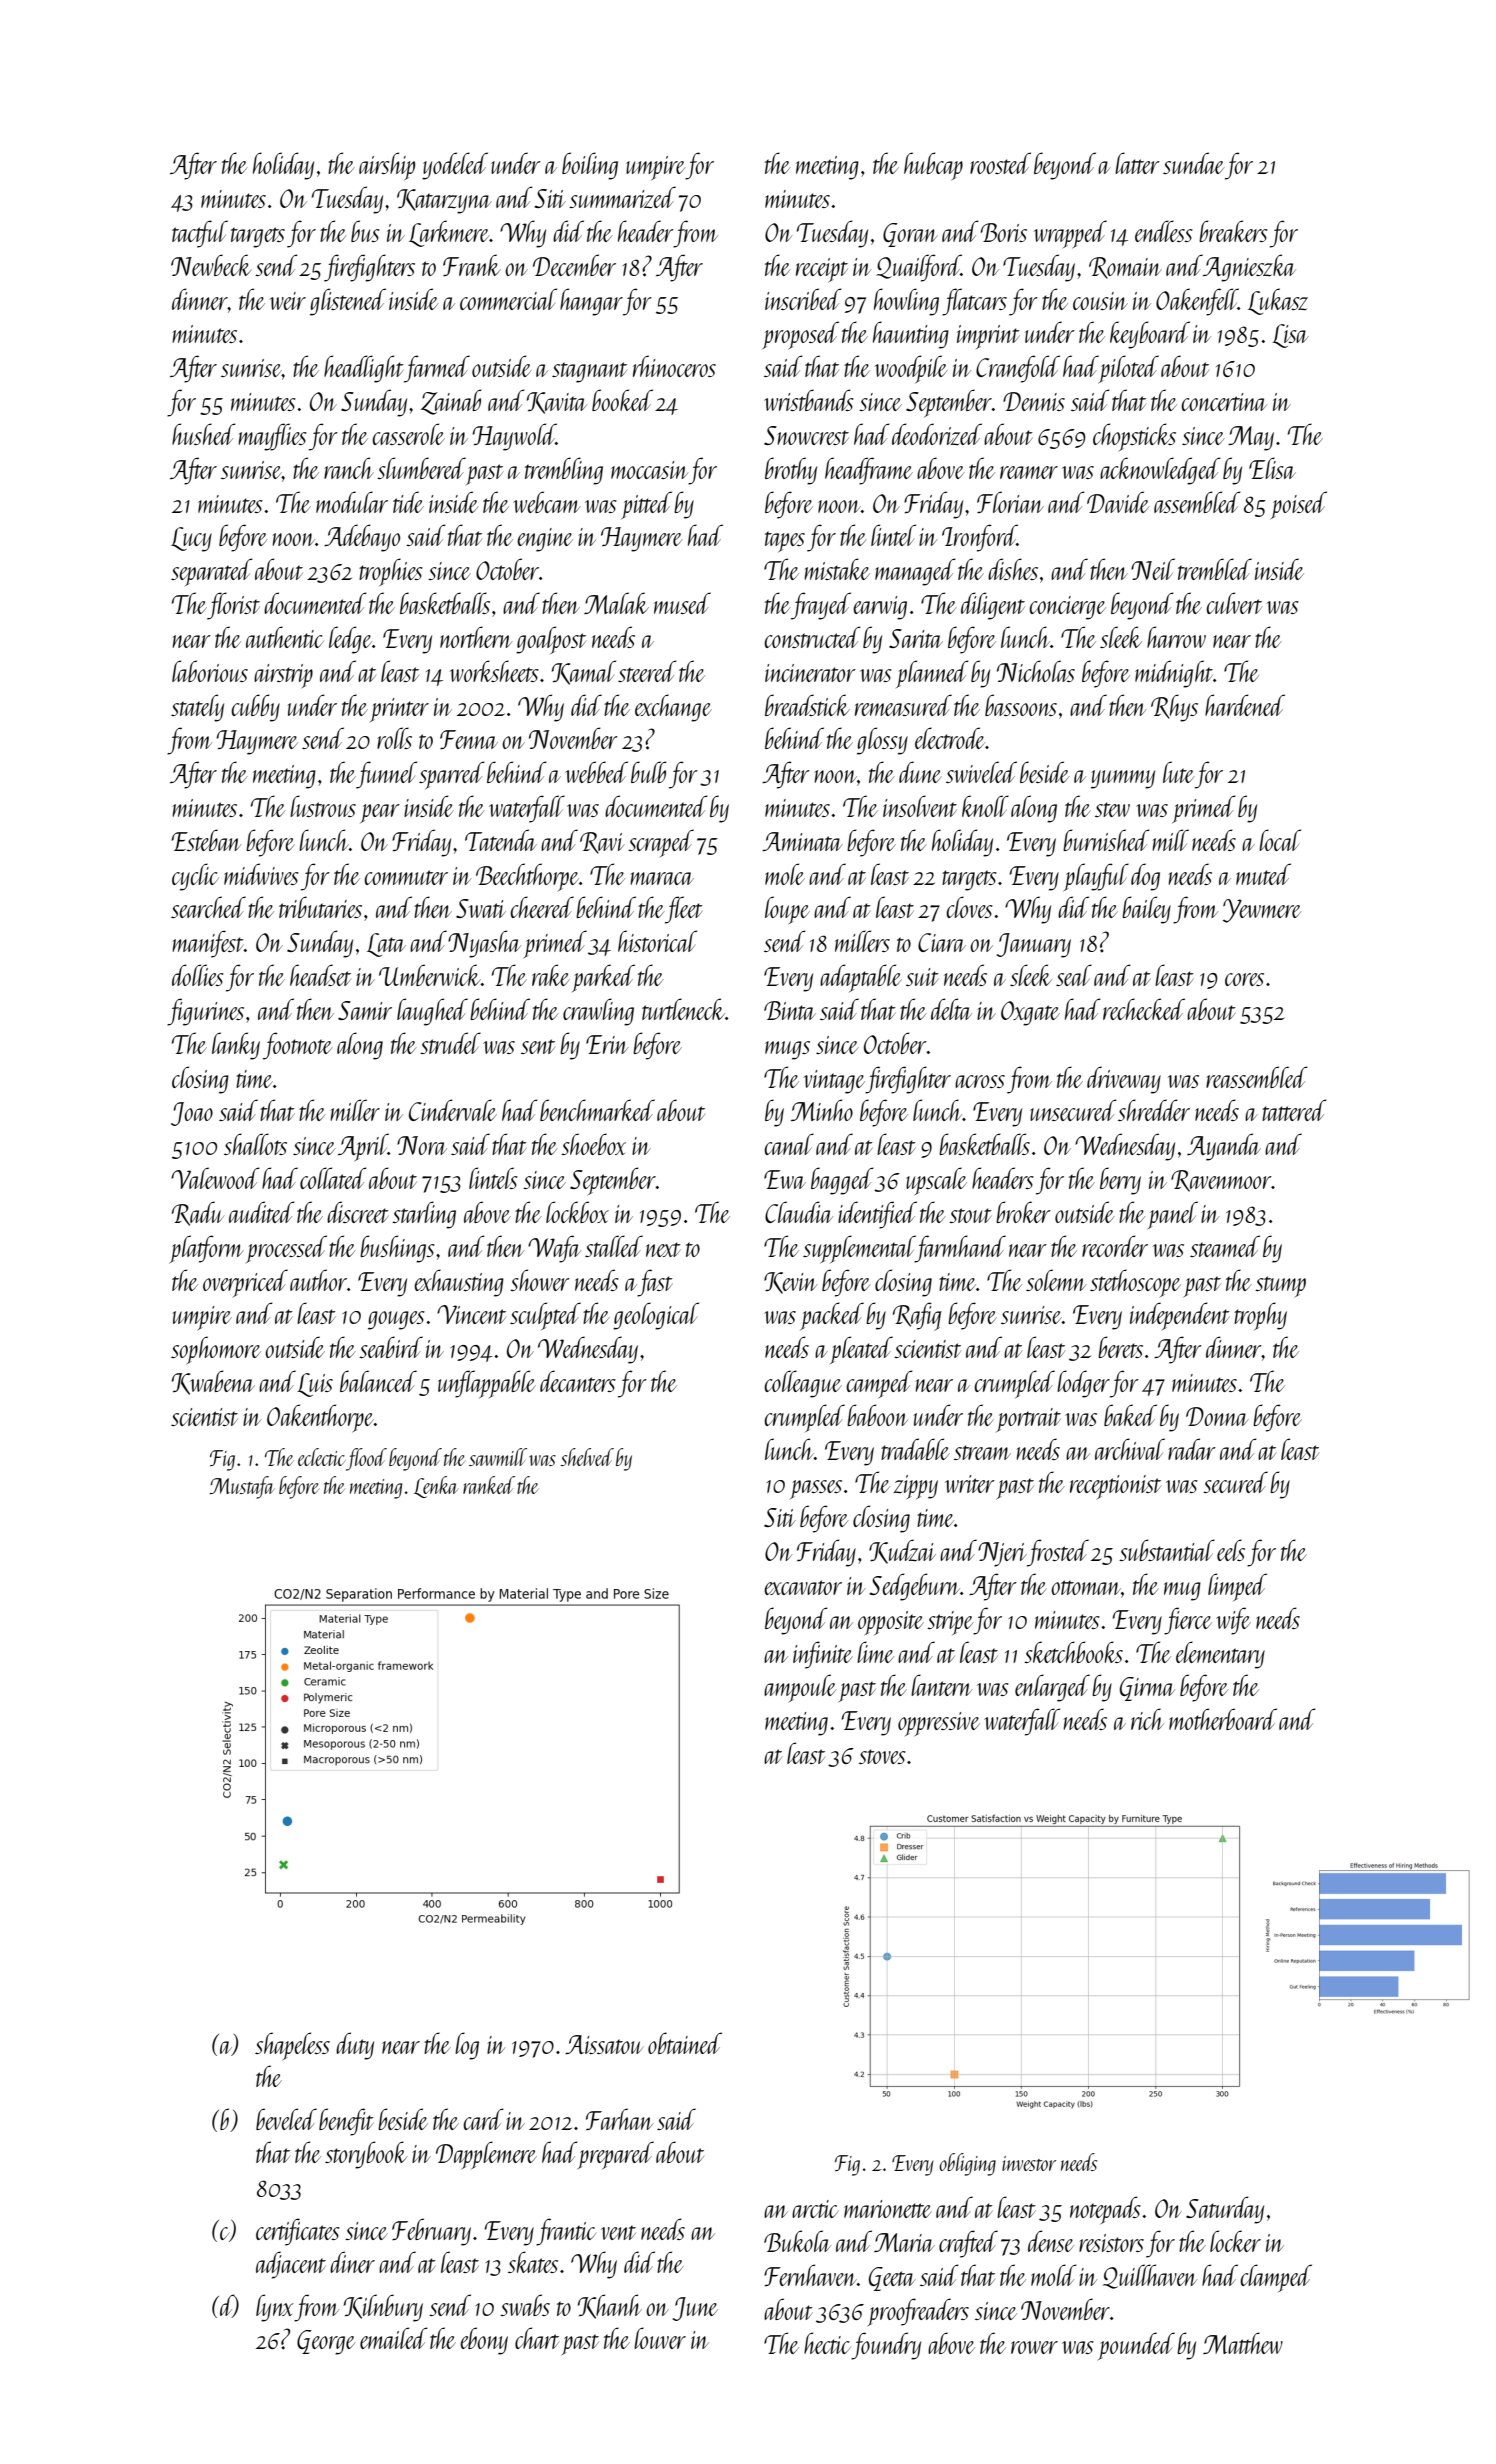 The image size is (1496, 2464). What do you see at coordinates (1137, 163) in the screenshot?
I see `latter` at bounding box center [1137, 163].
